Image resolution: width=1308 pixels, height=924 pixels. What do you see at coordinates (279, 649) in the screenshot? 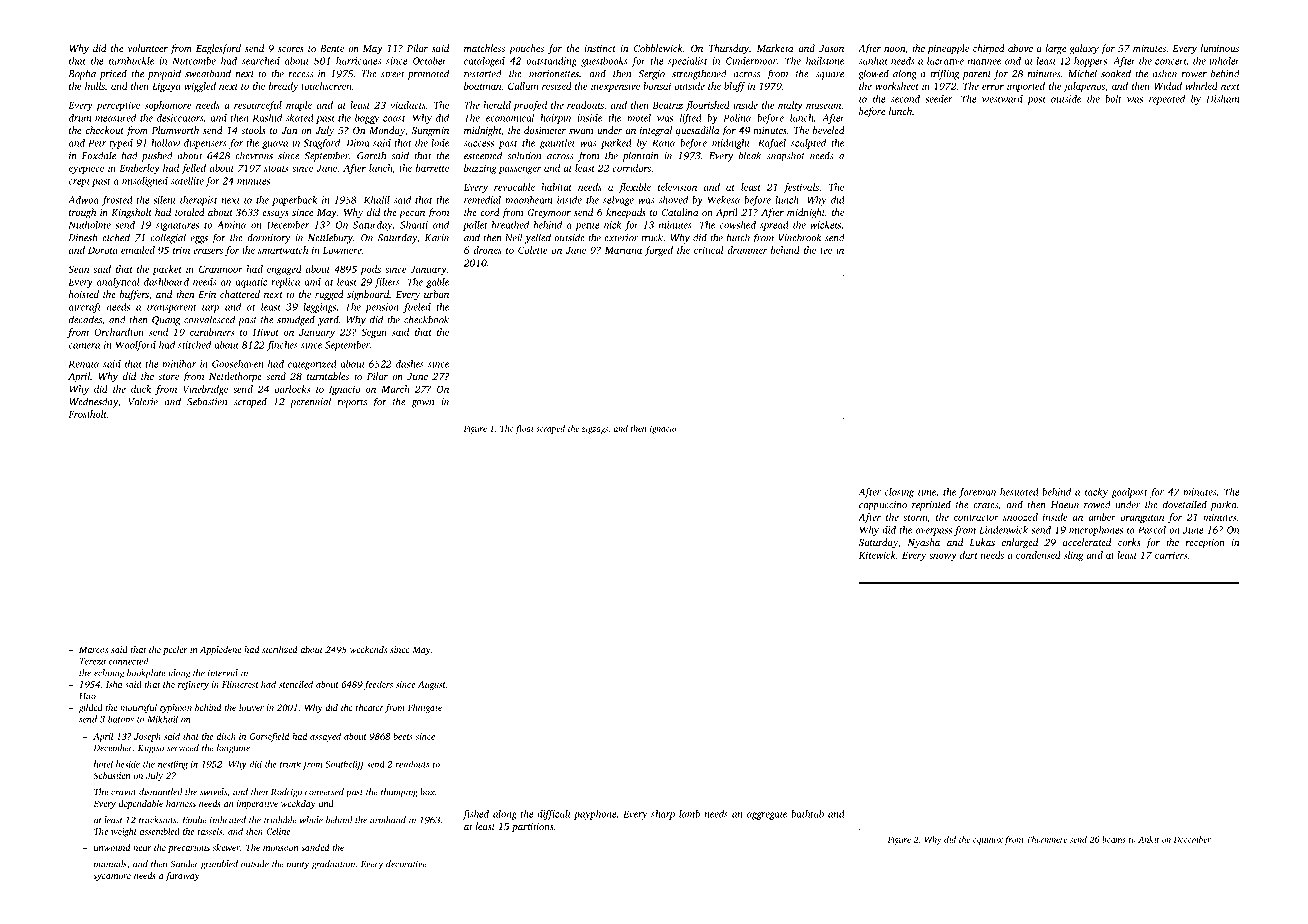
I see `sterilized` at bounding box center [279, 649].
